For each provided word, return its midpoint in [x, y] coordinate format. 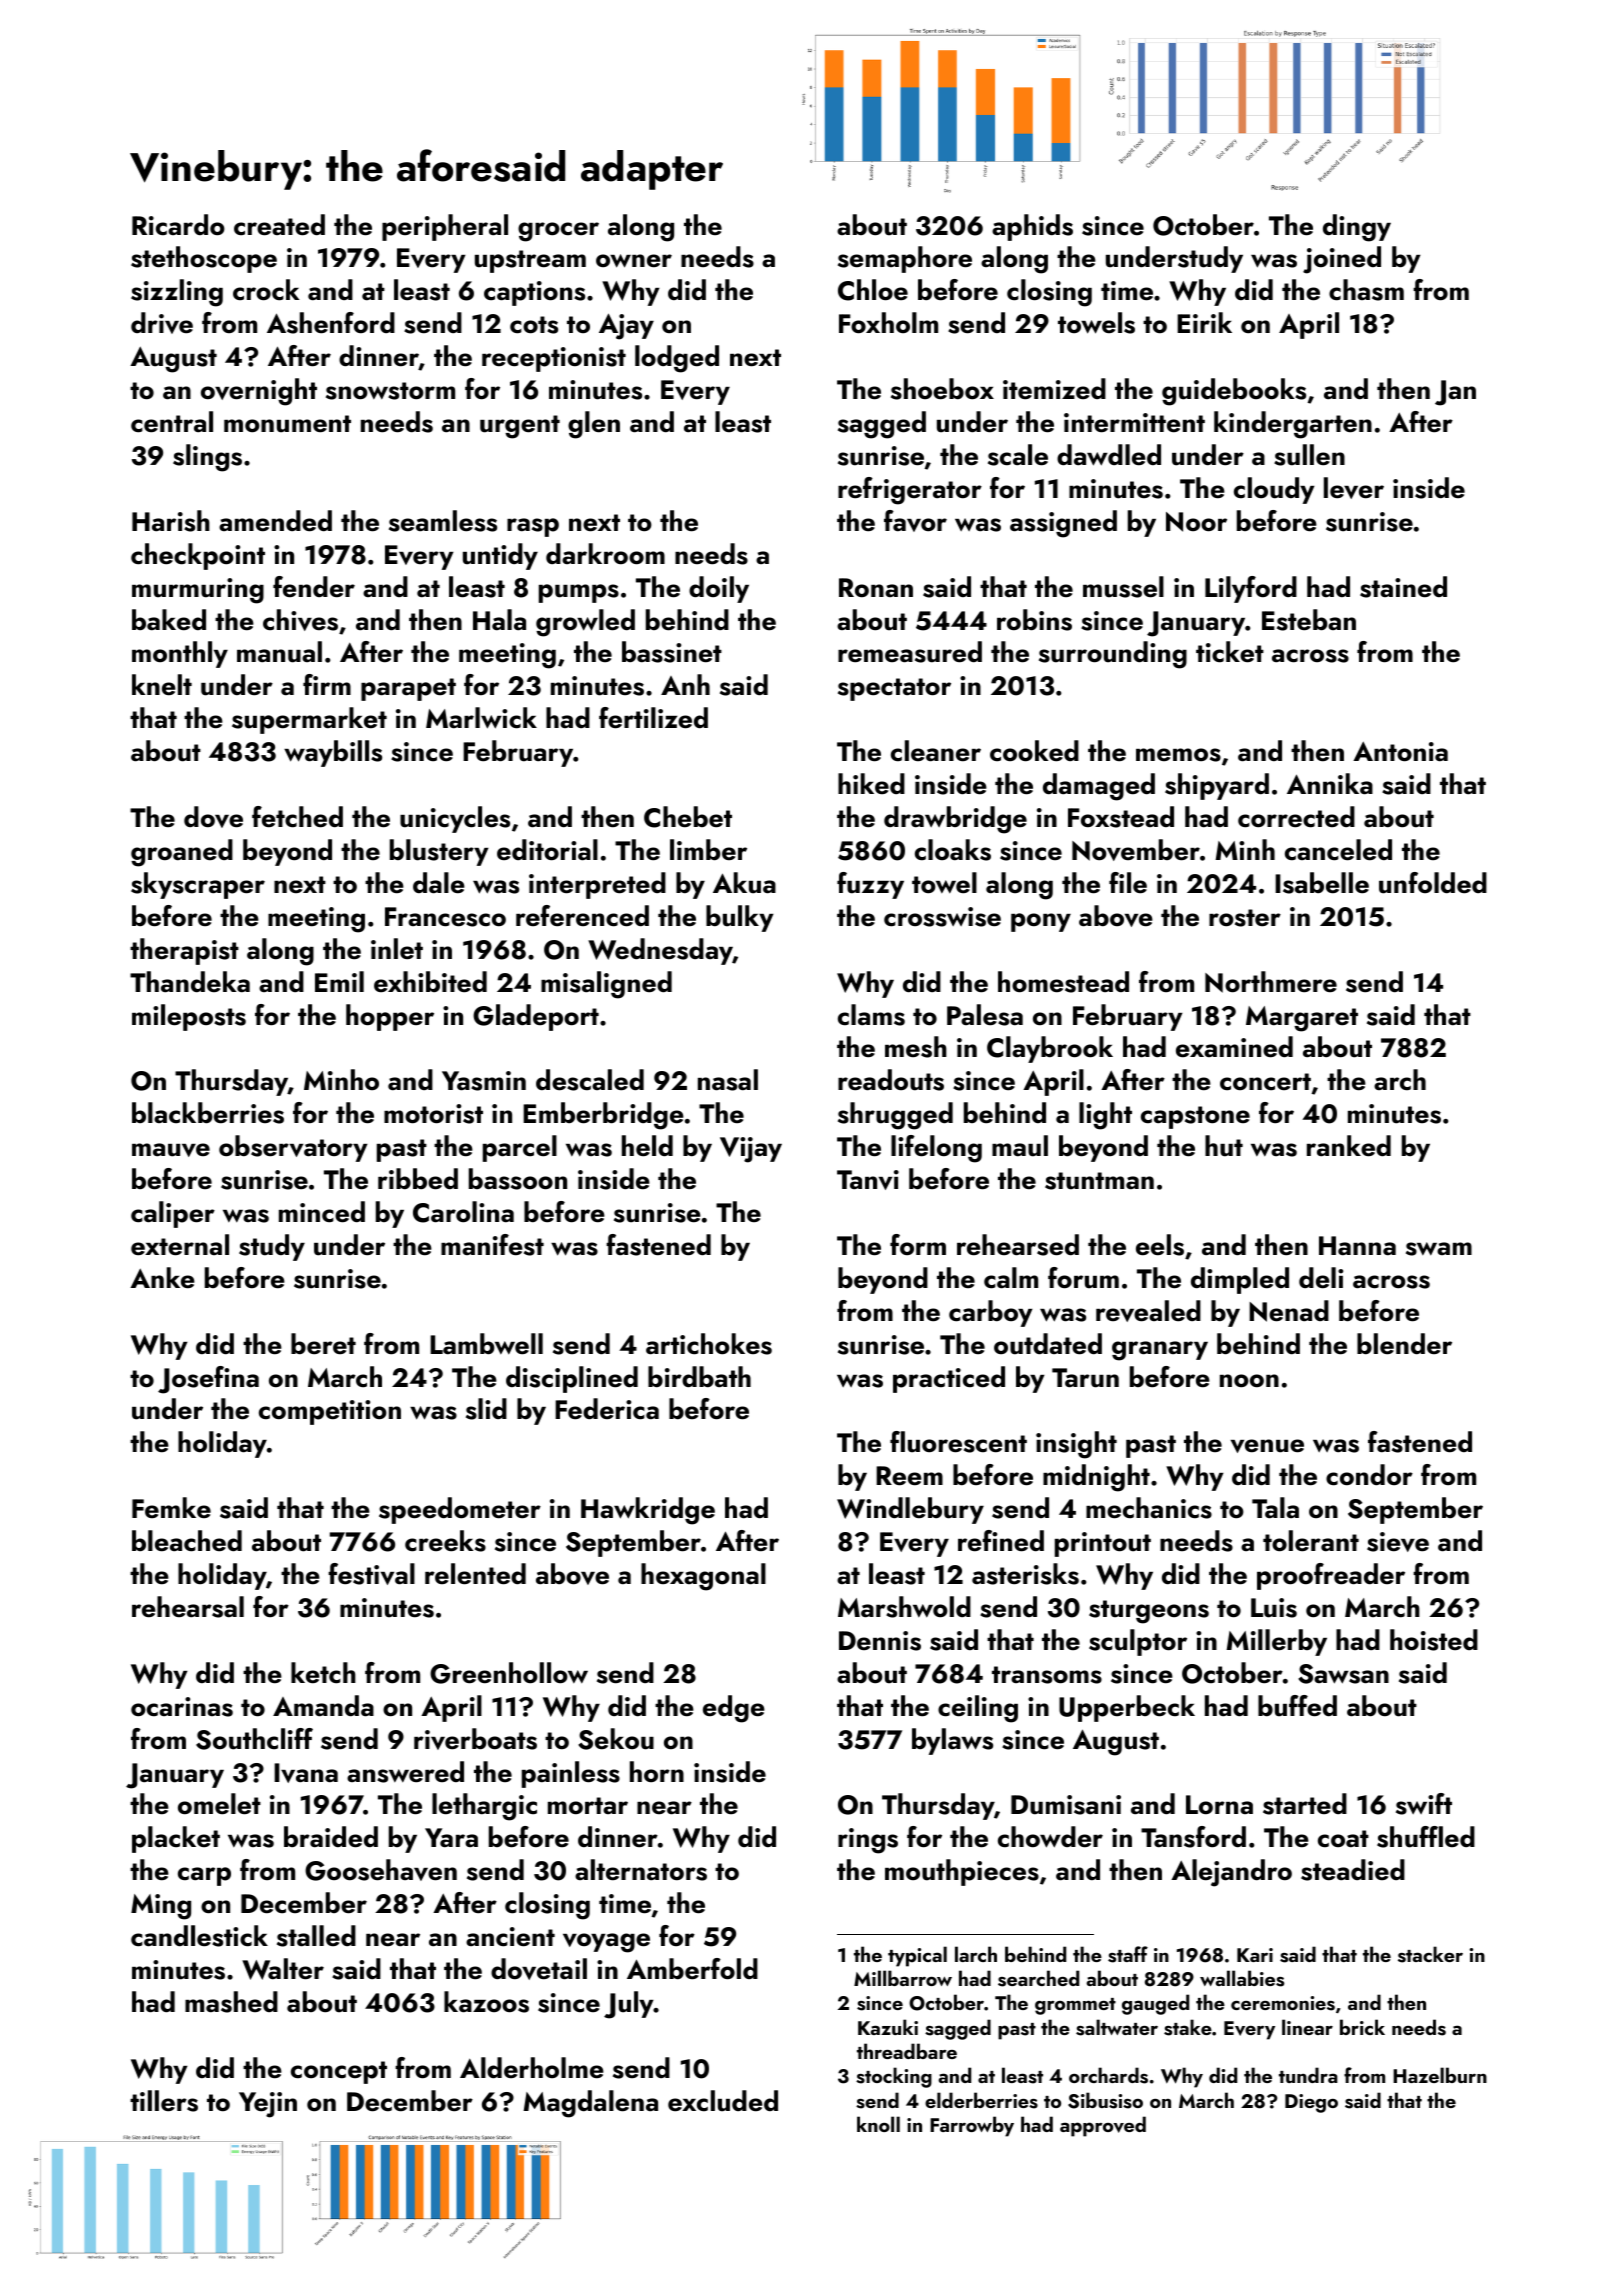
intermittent [1134, 423]
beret [323, 1344]
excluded [723, 2101]
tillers [164, 2101]
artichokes [709, 1344]
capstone [1195, 1117]
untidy [500, 556]
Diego [1311, 2103]
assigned [1063, 524]
